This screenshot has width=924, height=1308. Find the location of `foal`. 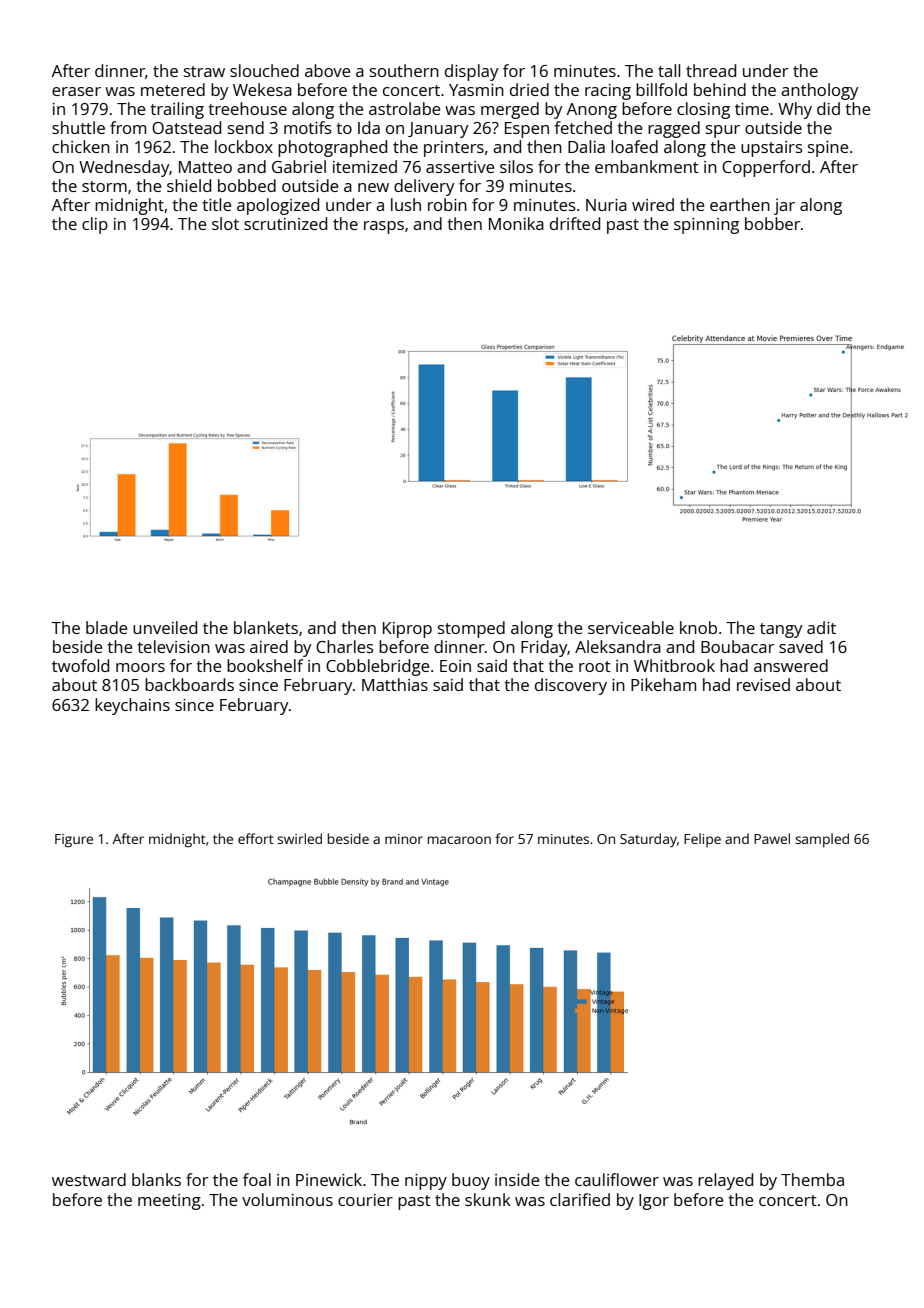

foal is located at coordinates (257, 1179).
